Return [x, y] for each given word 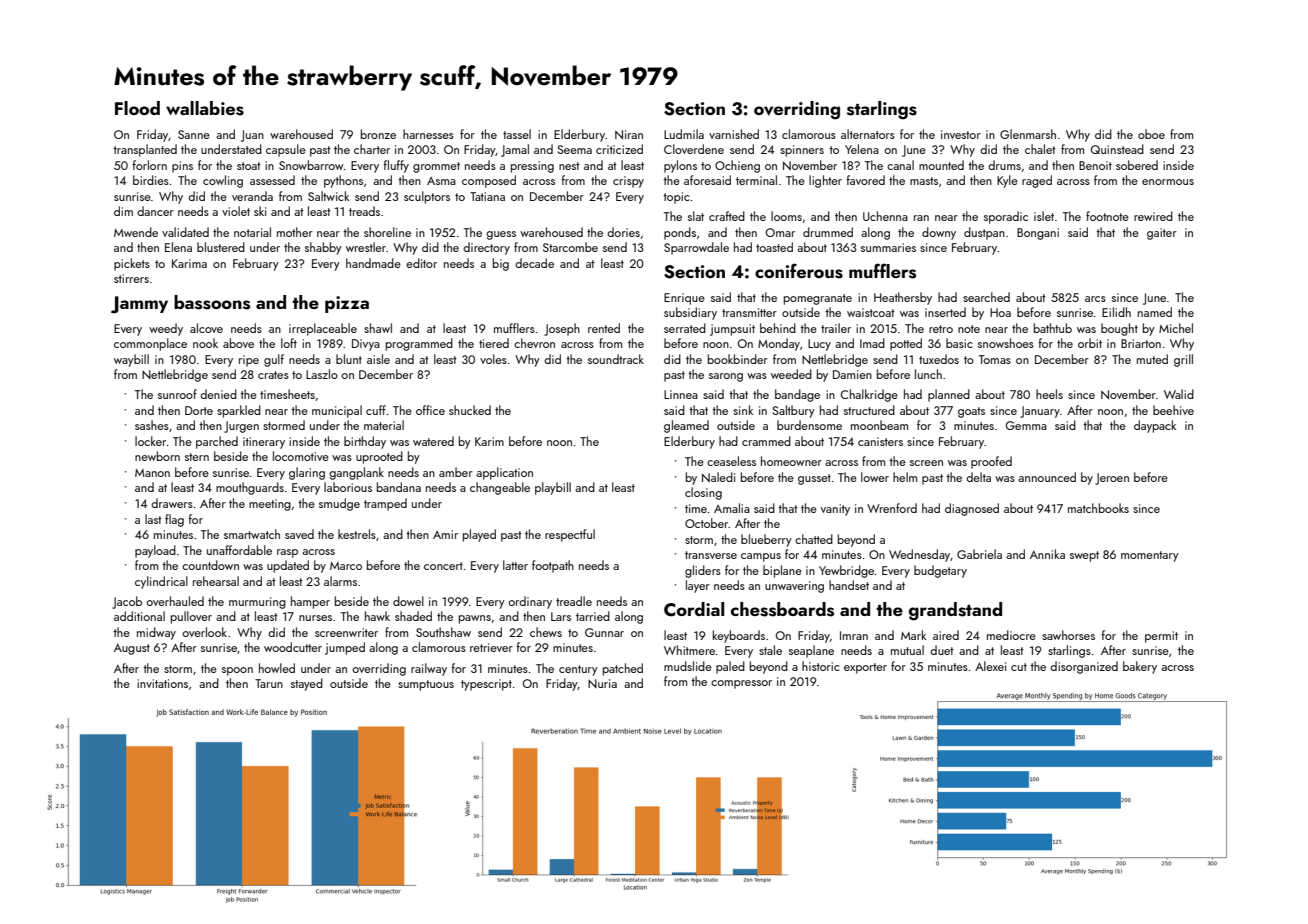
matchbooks [1098, 508]
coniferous [799, 271]
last [153, 519]
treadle [574, 601]
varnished [734, 134]
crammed [766, 441]
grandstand [955, 611]
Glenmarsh [1028, 134]
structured [869, 410]
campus [761, 557]
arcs [1095, 299]
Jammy [139, 305]
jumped [345, 648]
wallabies [205, 108]
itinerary [264, 443]
